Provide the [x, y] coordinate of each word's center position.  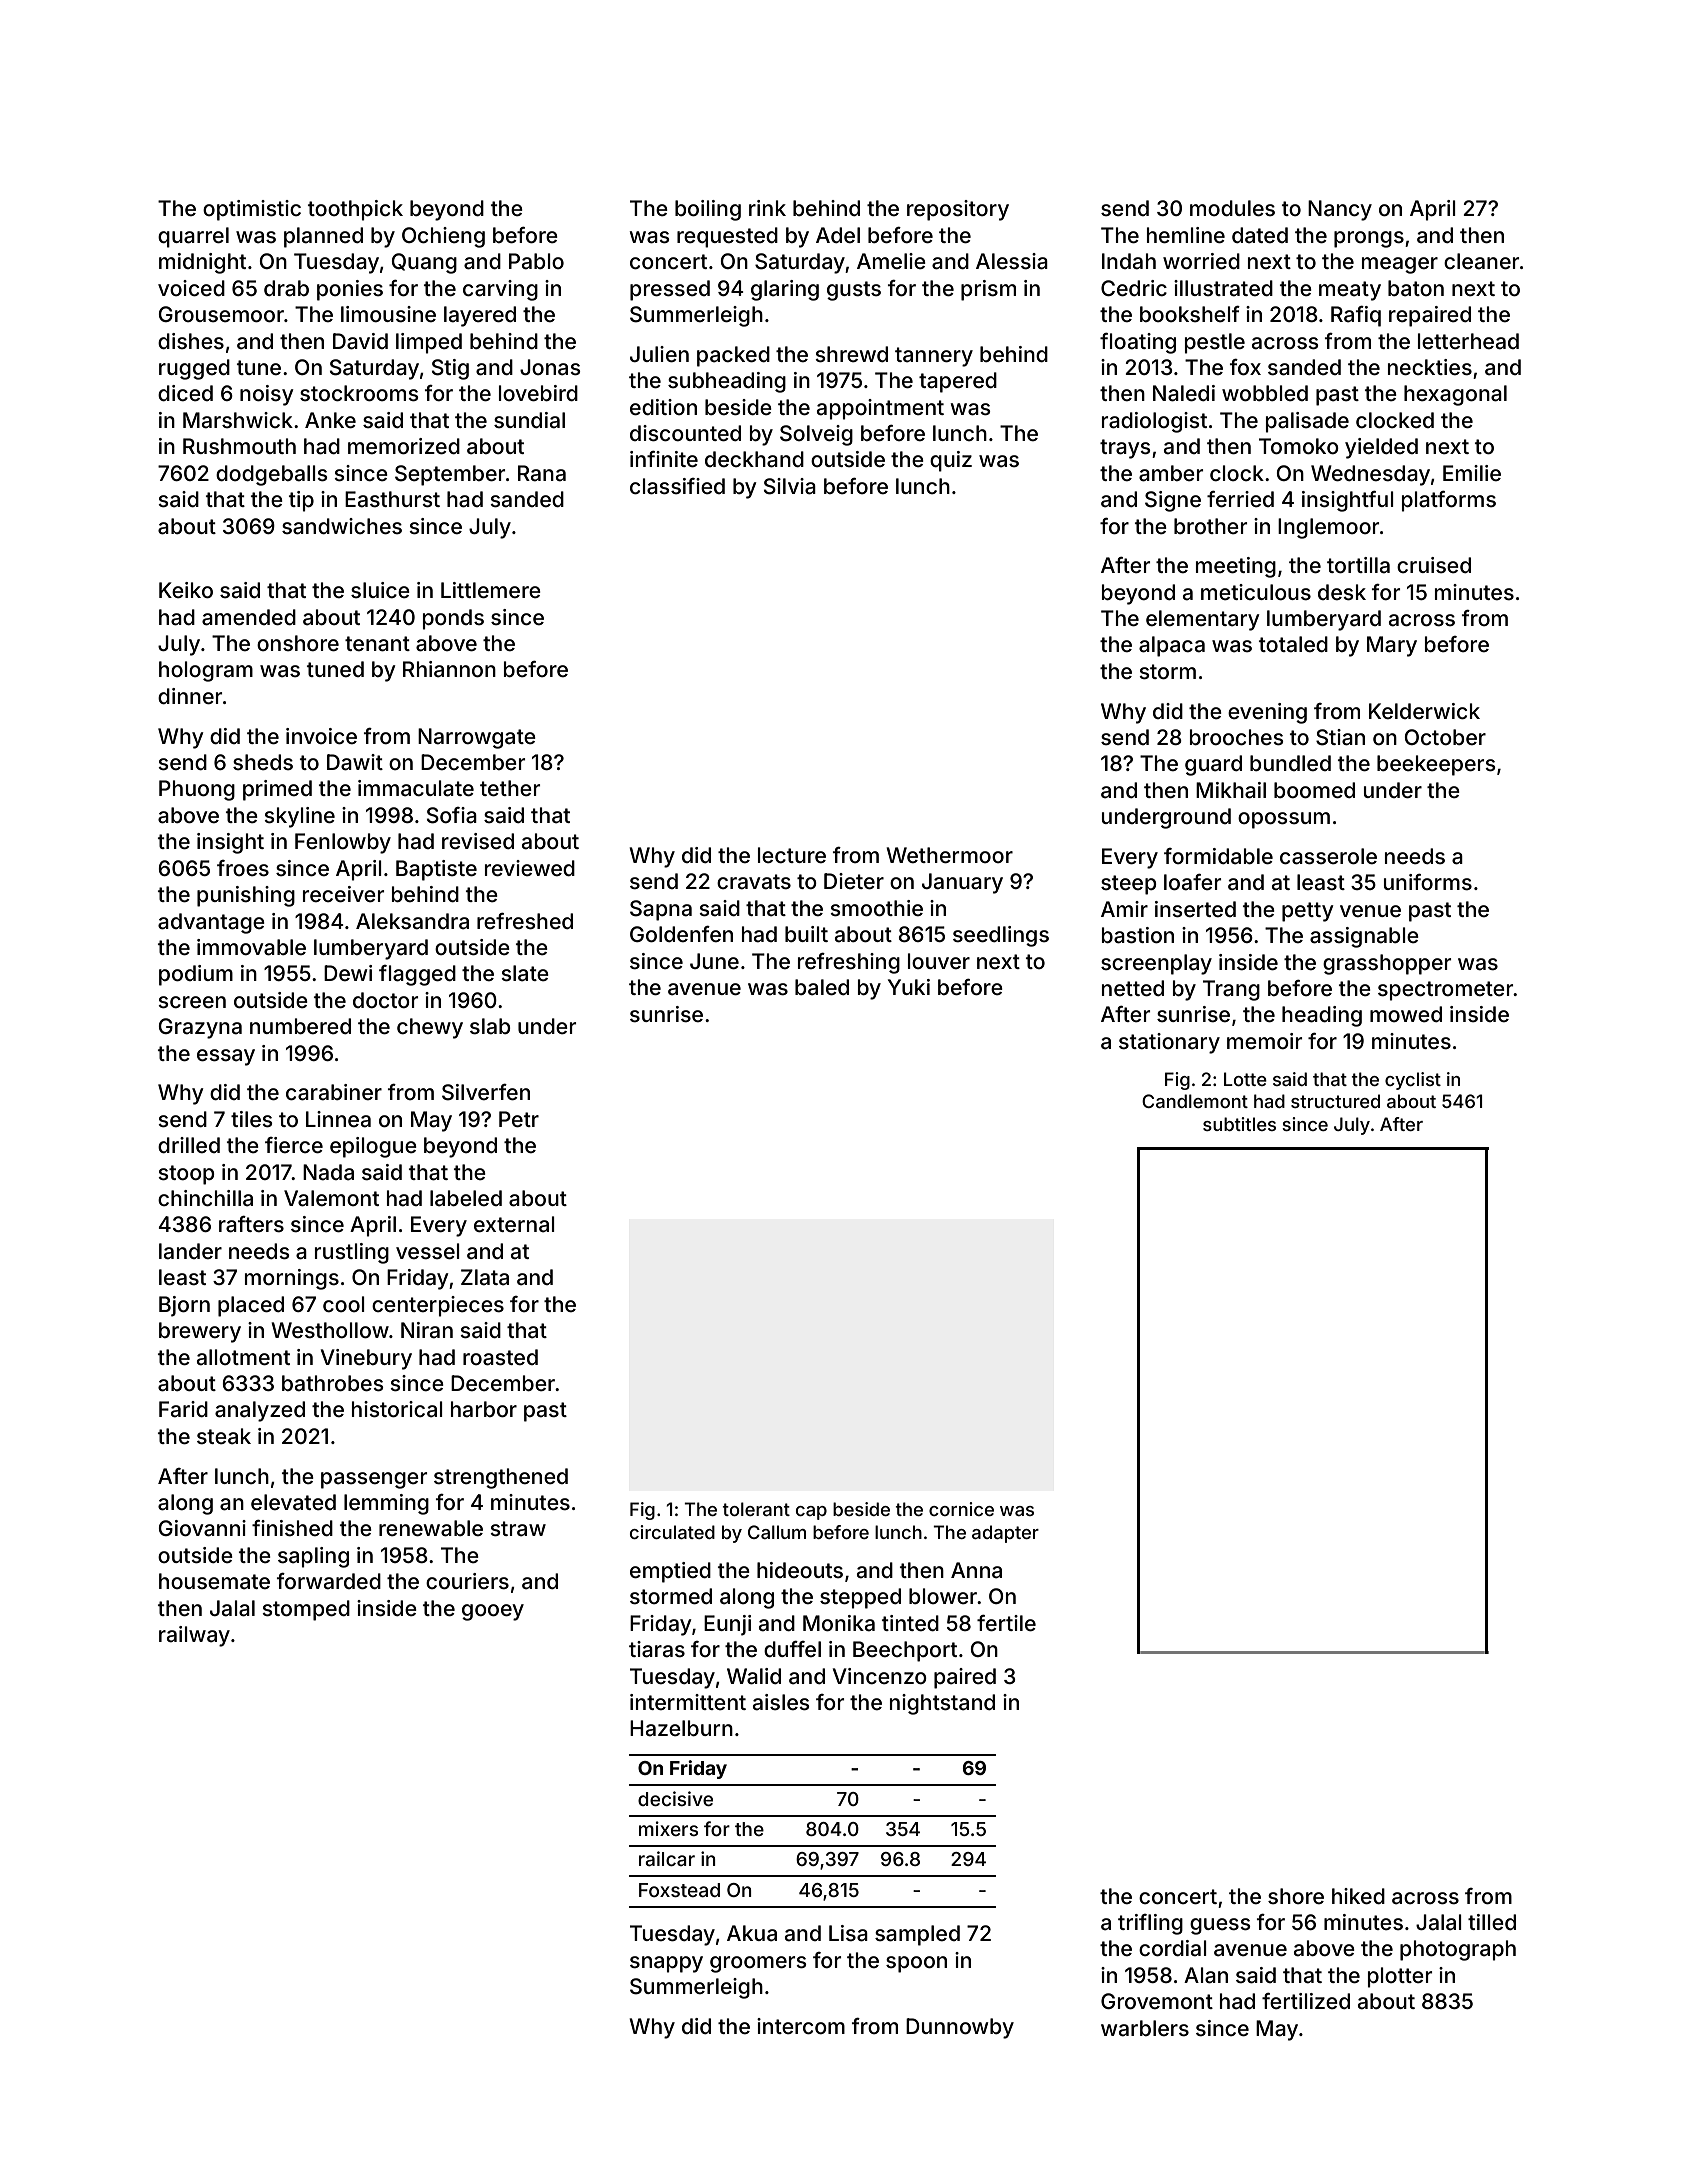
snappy [666, 1964]
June [714, 961]
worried [1201, 261]
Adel [838, 235]
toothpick [355, 210]
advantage [211, 923]
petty [1308, 912]
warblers [1145, 2028]
